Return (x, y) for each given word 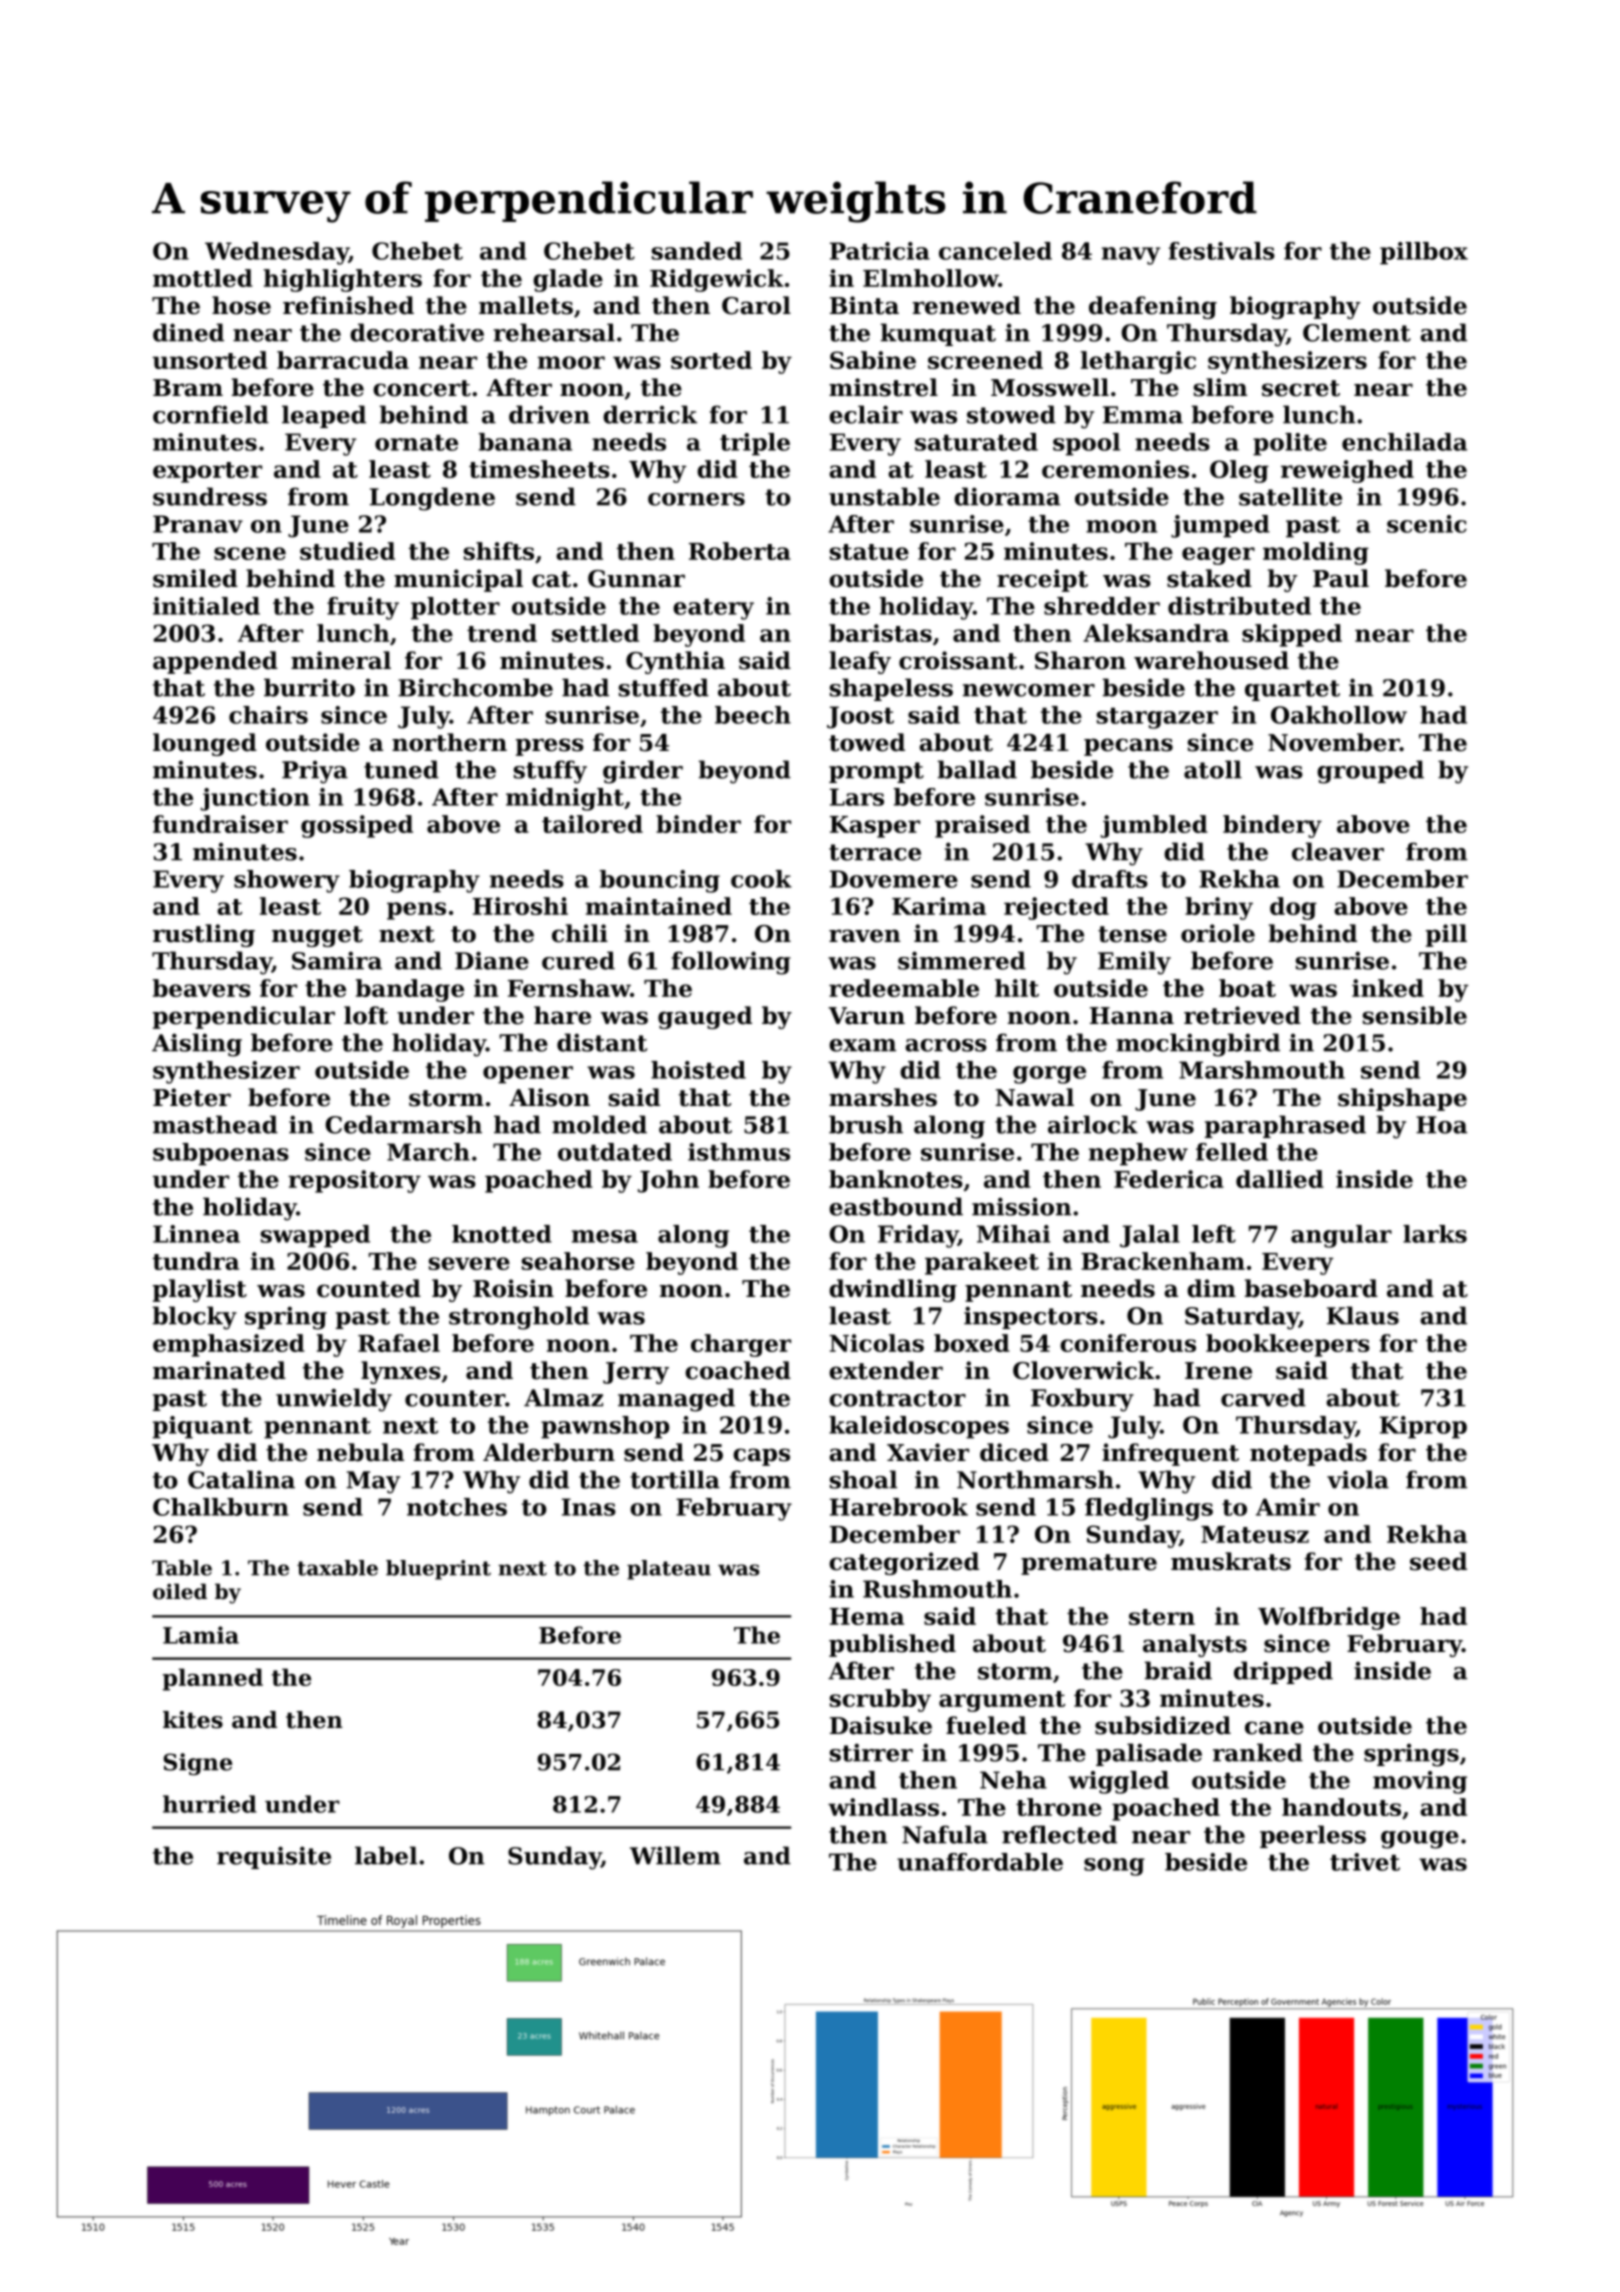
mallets (526, 305)
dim (1211, 1288)
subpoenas (221, 1154)
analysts (1195, 1645)
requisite (274, 1857)
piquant (202, 1427)
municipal (458, 580)
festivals (1222, 251)
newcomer (1029, 690)
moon (1122, 526)
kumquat (938, 334)
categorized (904, 1563)
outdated (615, 1152)
